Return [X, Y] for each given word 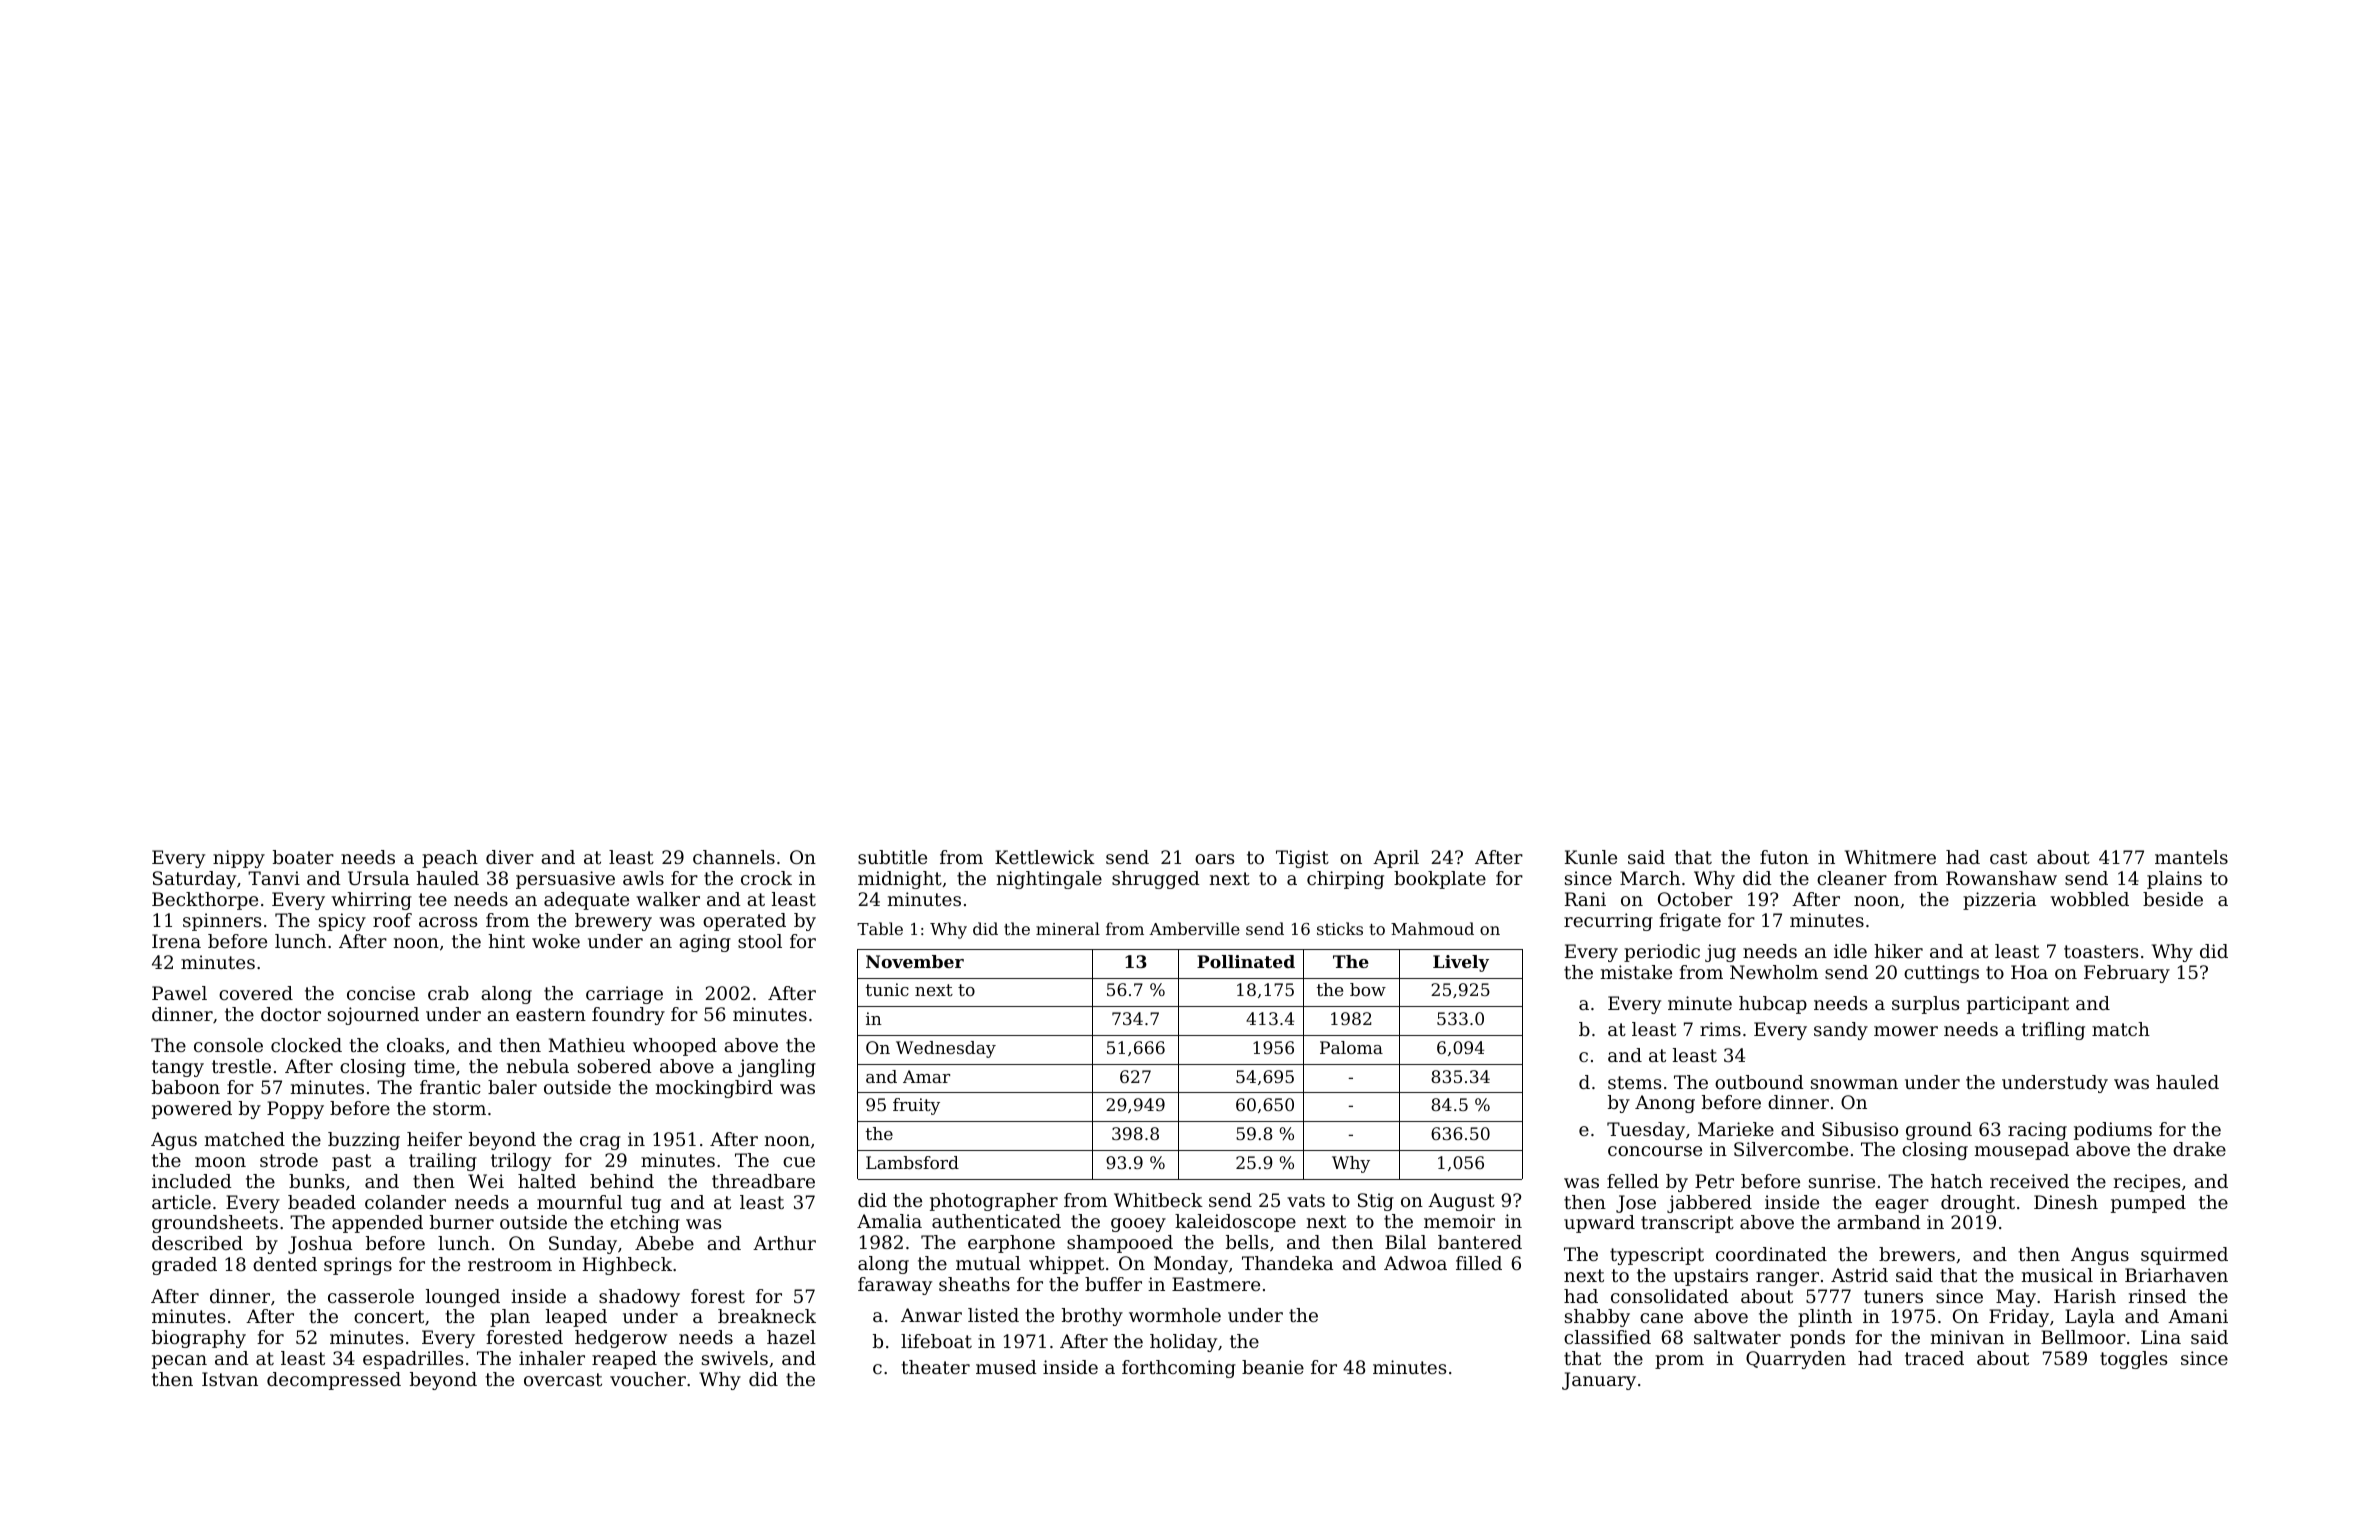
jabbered [1709, 1204]
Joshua [320, 1245]
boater [303, 857]
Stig [1376, 1202]
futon [1784, 857]
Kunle [1591, 857]
